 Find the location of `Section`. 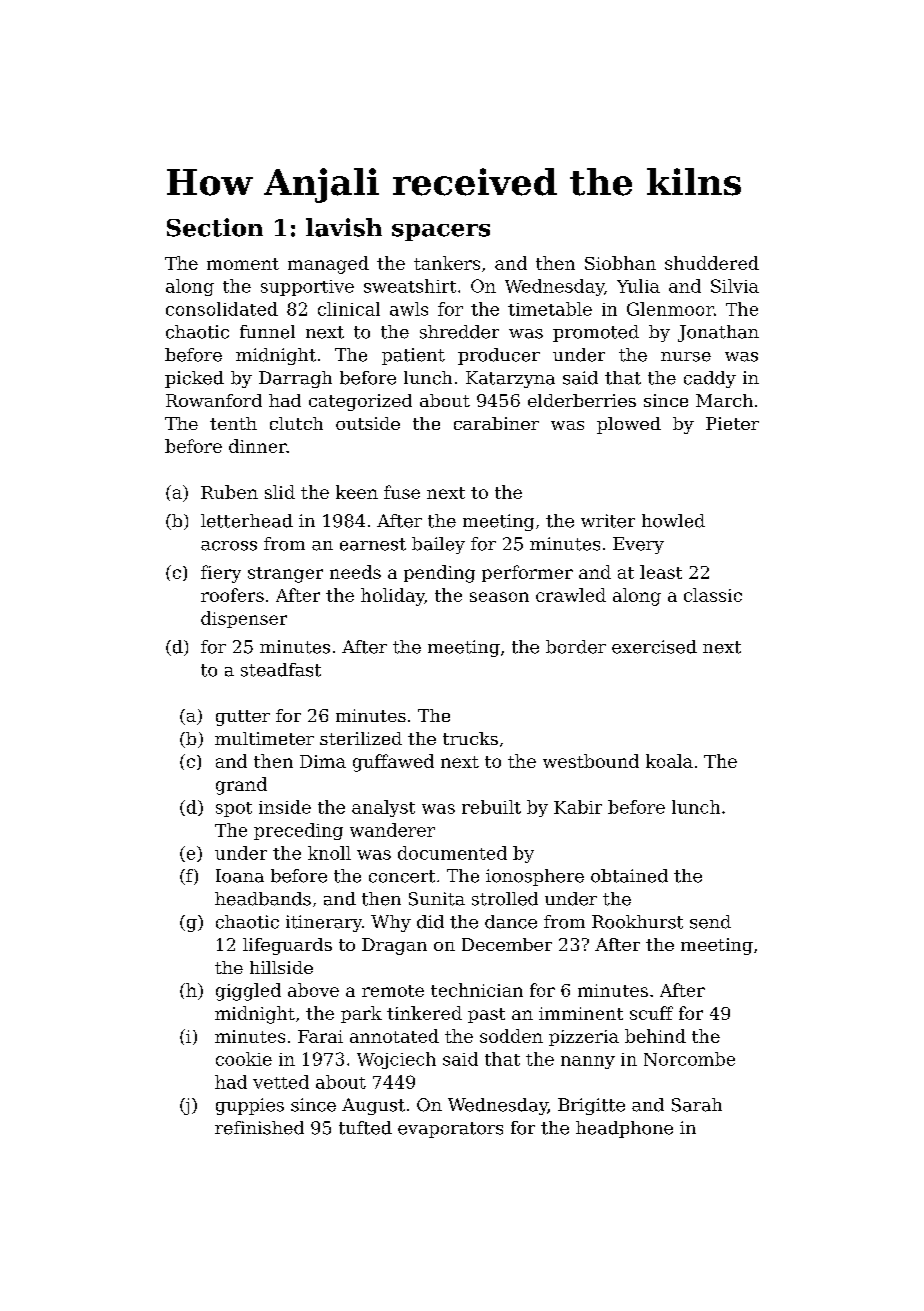

Section is located at coordinates (215, 227).
